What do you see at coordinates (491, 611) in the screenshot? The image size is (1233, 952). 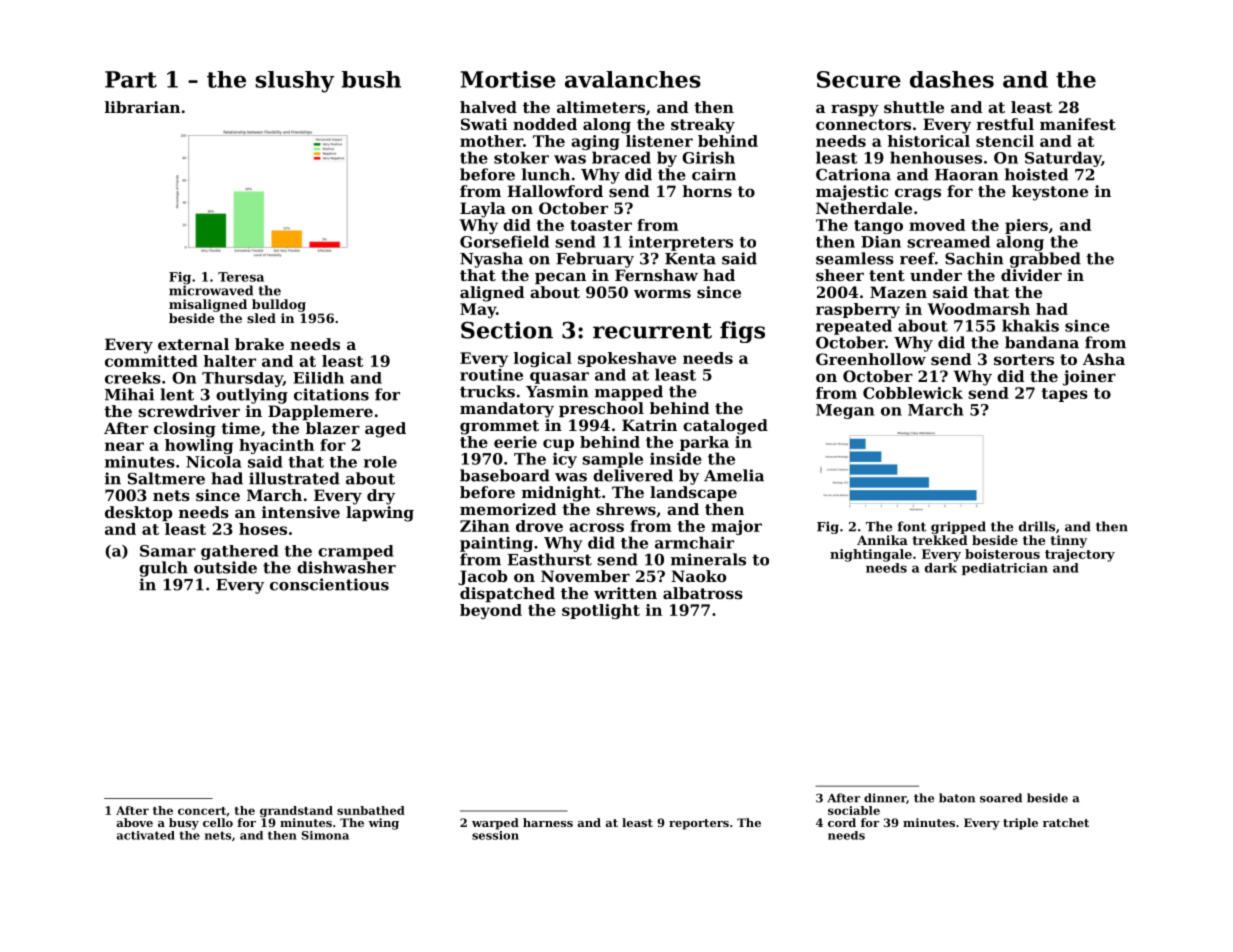 I see `beyond` at bounding box center [491, 611].
